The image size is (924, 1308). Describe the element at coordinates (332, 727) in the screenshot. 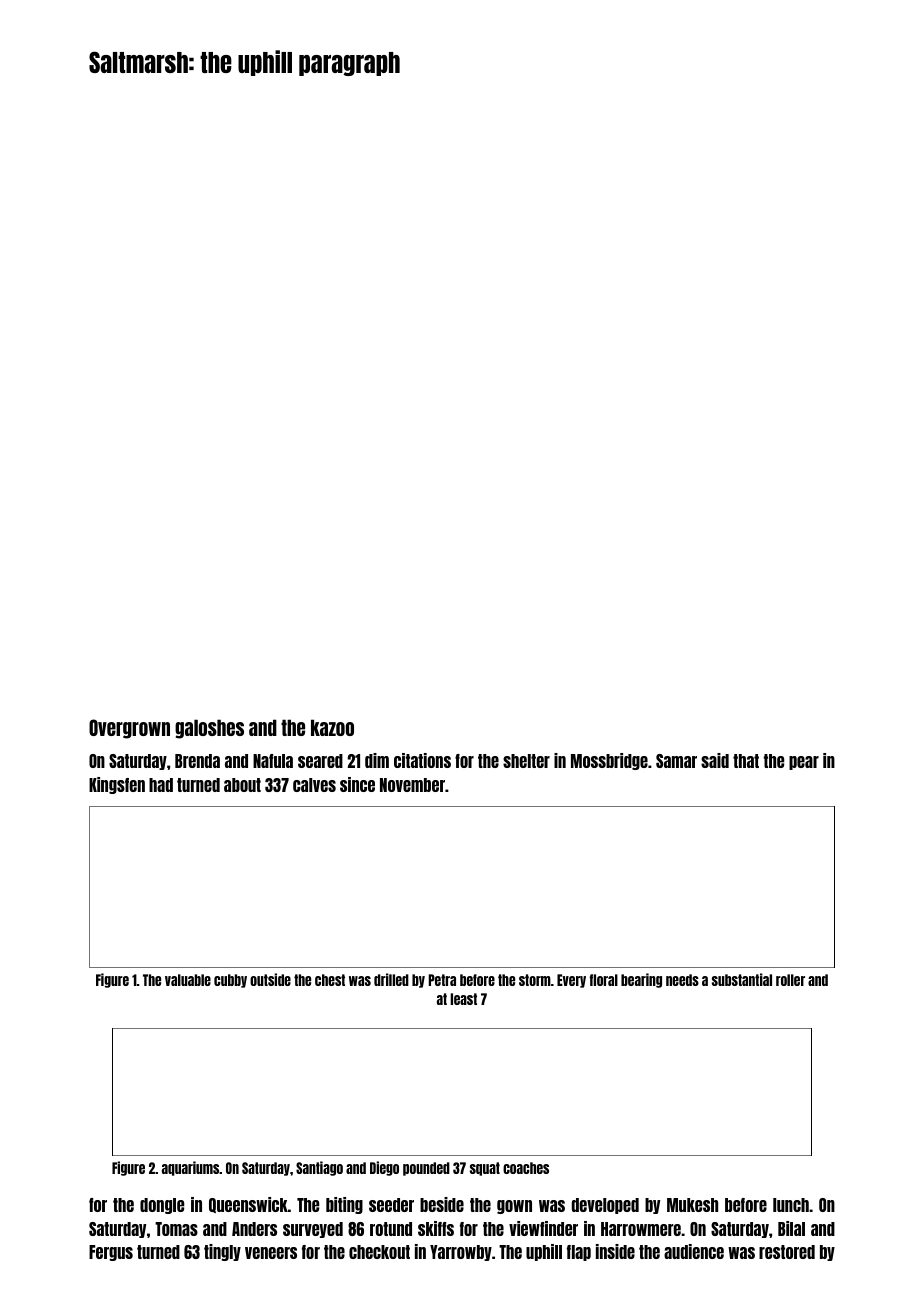

I see `kazoo` at that location.
